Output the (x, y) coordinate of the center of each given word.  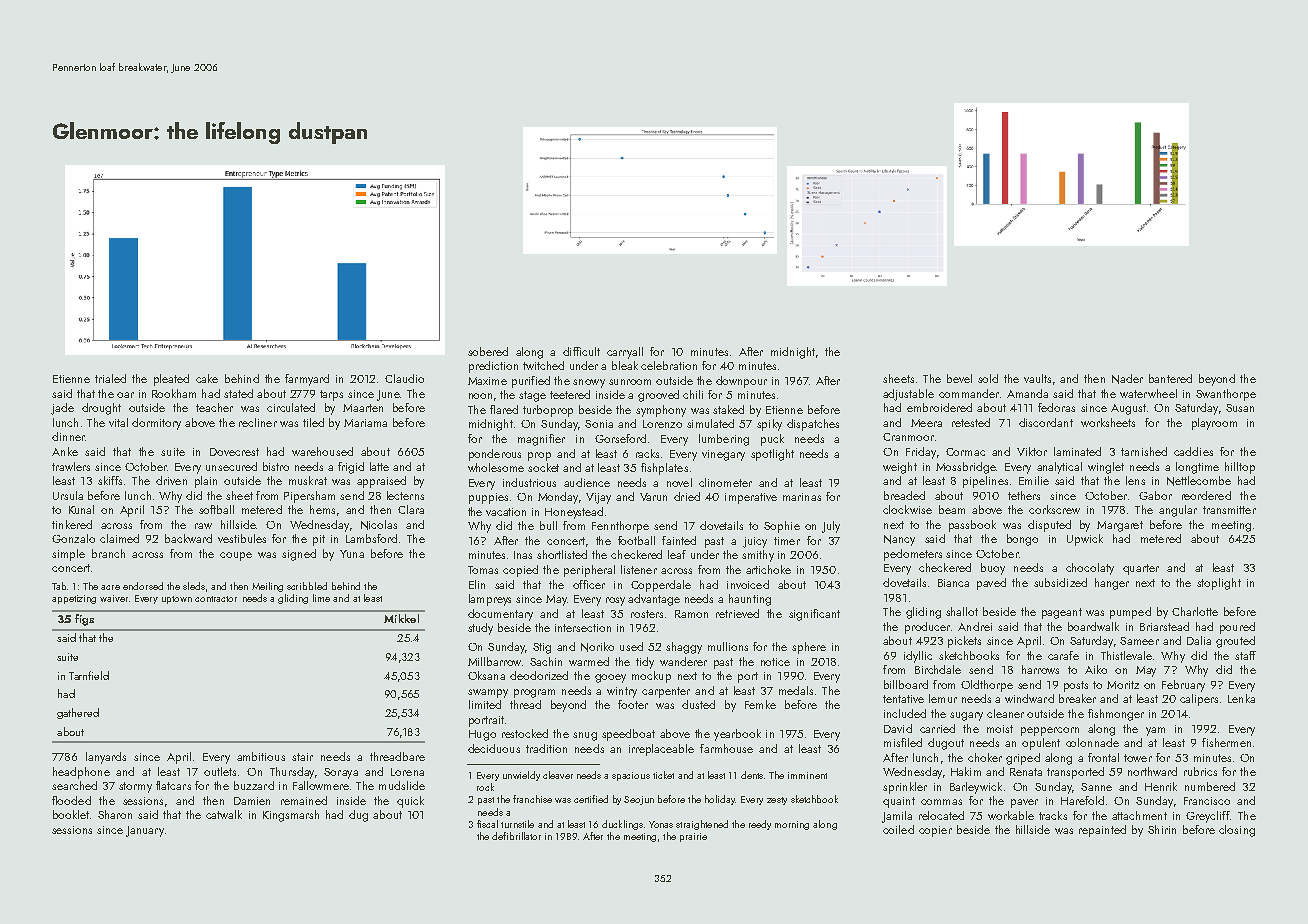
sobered (488, 351)
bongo (1022, 540)
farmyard (307, 380)
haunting (750, 600)
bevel (959, 378)
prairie (693, 837)
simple (68, 555)
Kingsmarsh (291, 816)
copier (935, 831)
